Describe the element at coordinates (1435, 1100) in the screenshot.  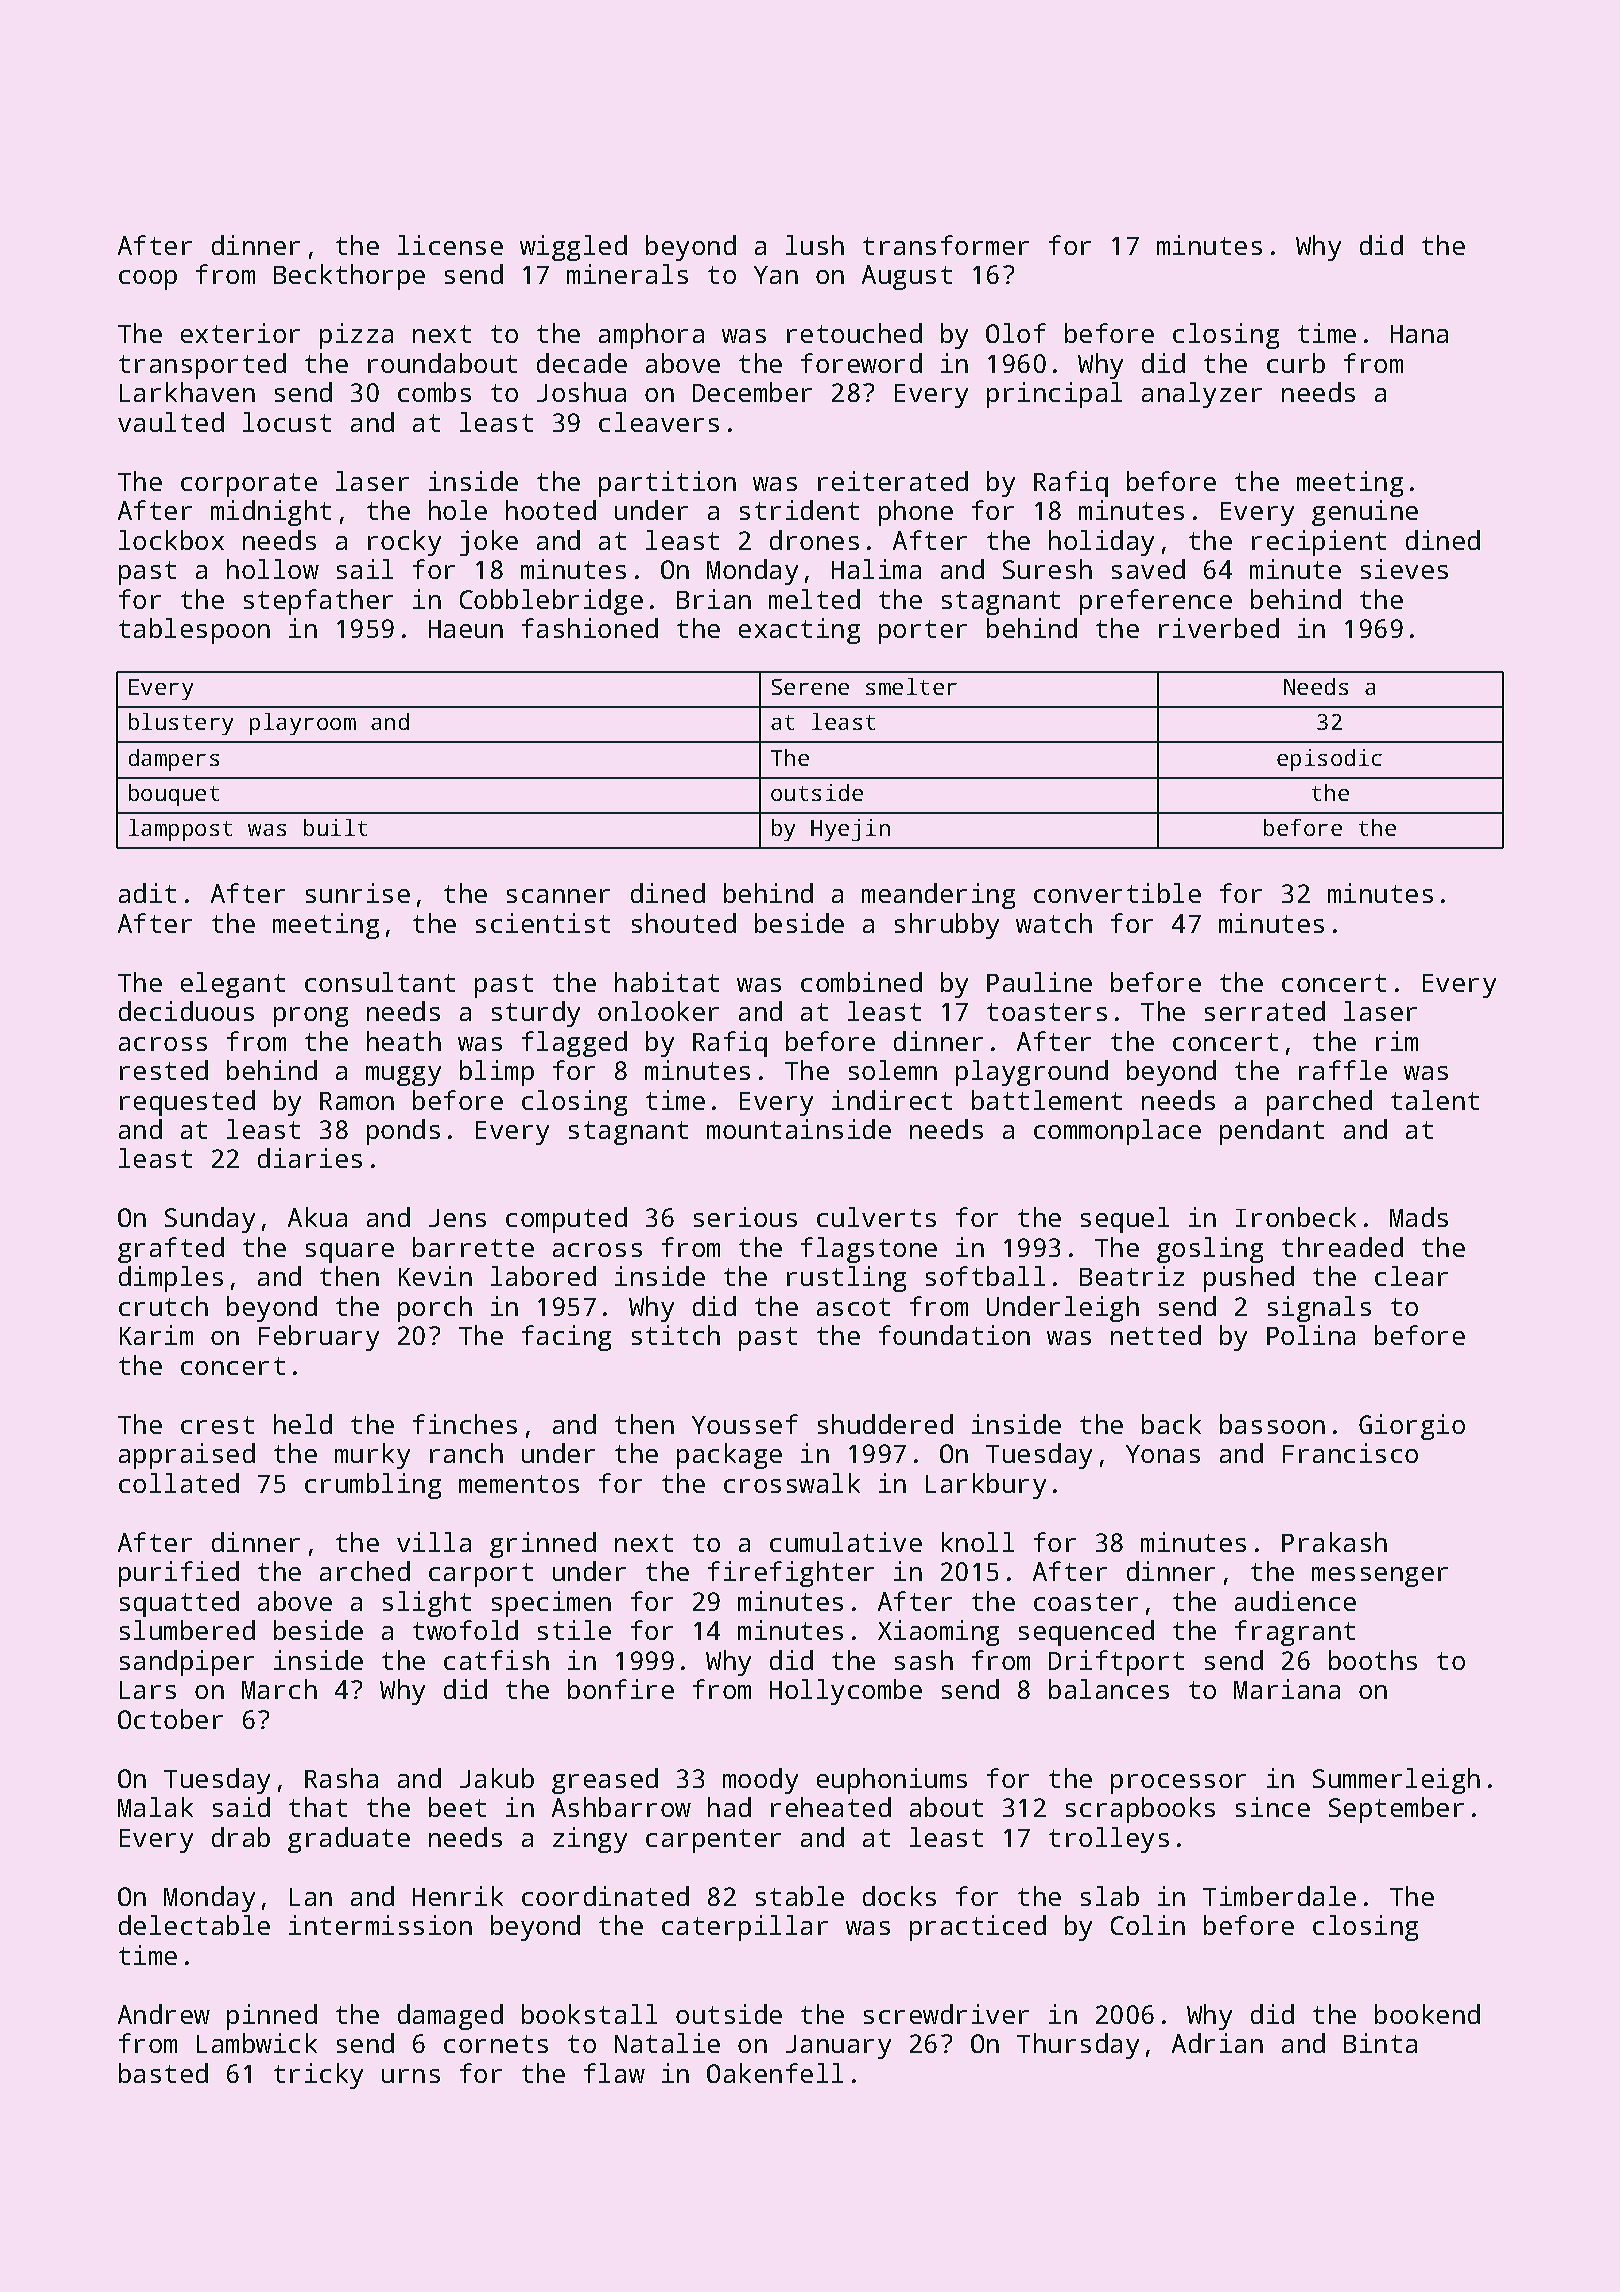
I see `talent` at that location.
